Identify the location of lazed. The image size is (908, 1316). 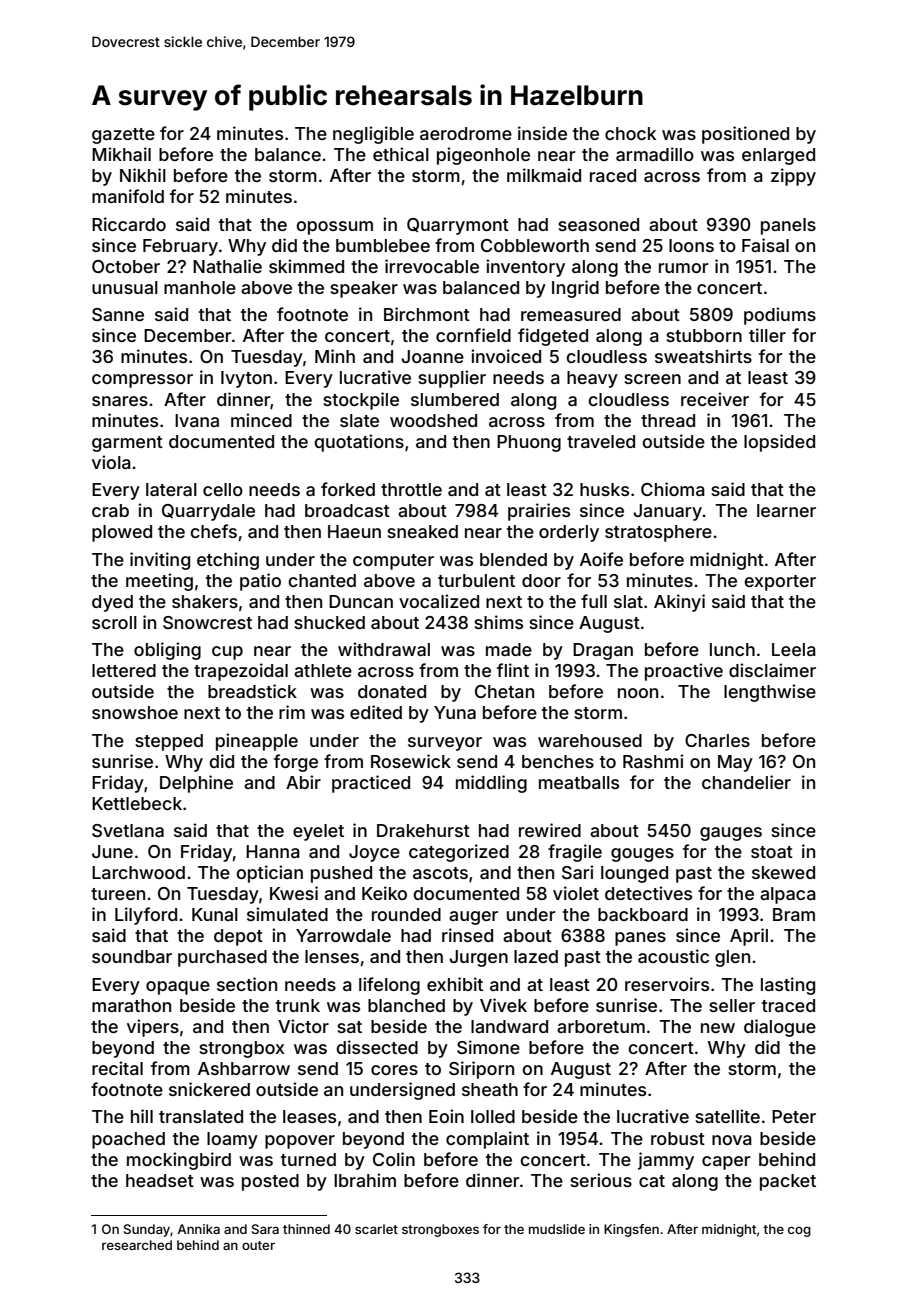
(536, 956).
